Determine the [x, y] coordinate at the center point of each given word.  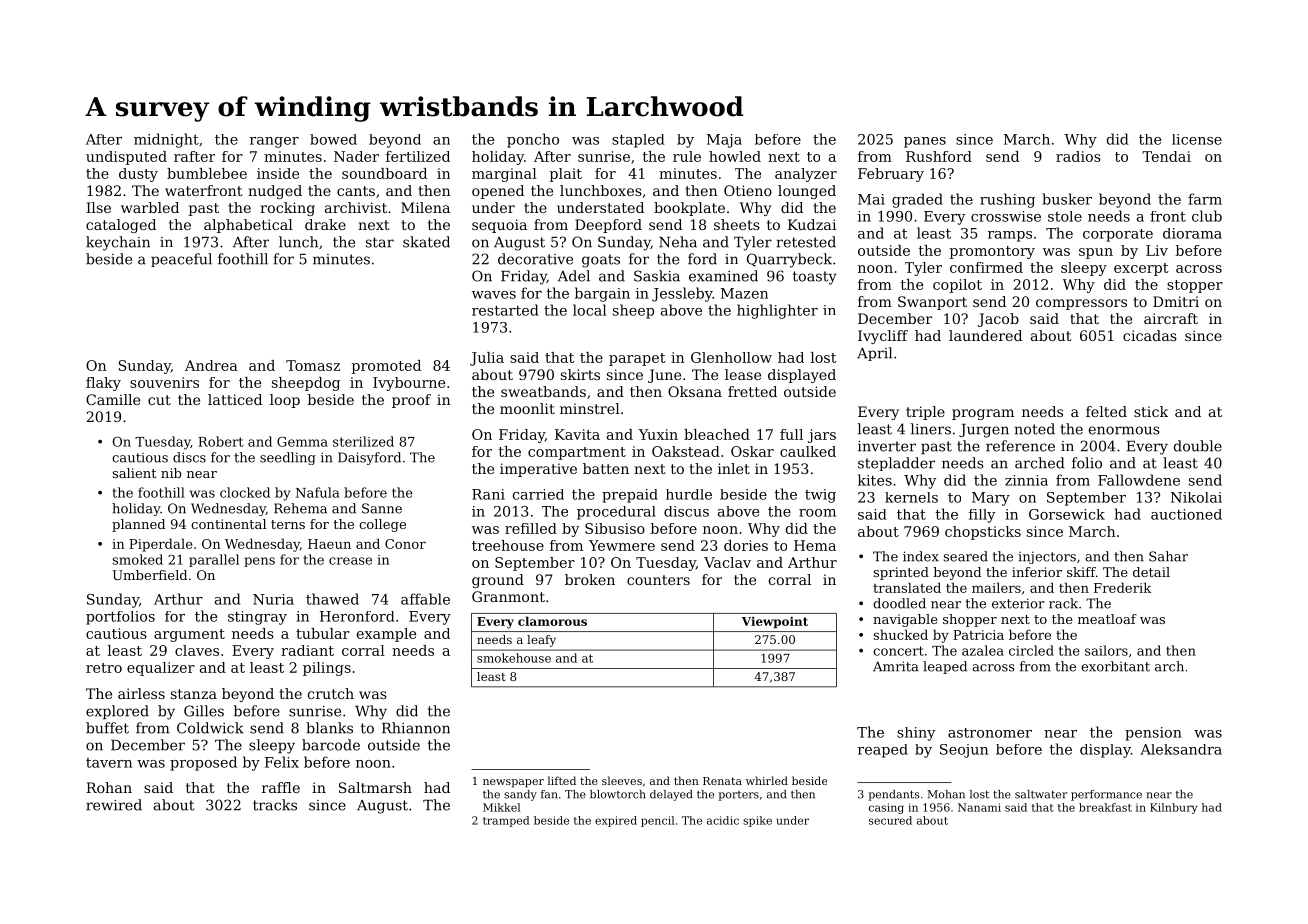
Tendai [1166, 156]
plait [566, 175]
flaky [103, 384]
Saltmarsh [375, 787]
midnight [166, 140]
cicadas [1150, 335]
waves [494, 295]
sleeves [622, 780]
